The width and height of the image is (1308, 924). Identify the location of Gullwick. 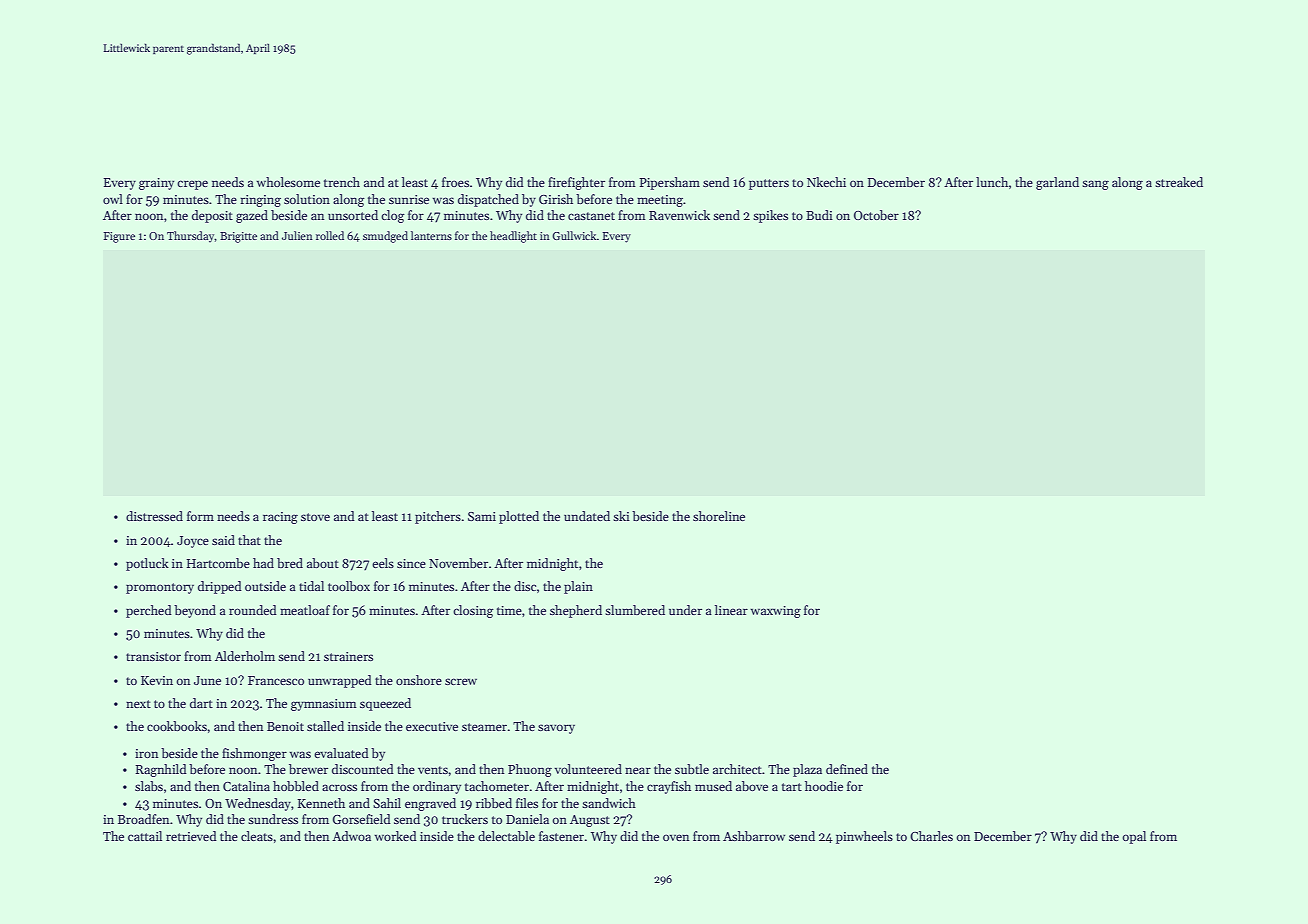
(574, 235).
